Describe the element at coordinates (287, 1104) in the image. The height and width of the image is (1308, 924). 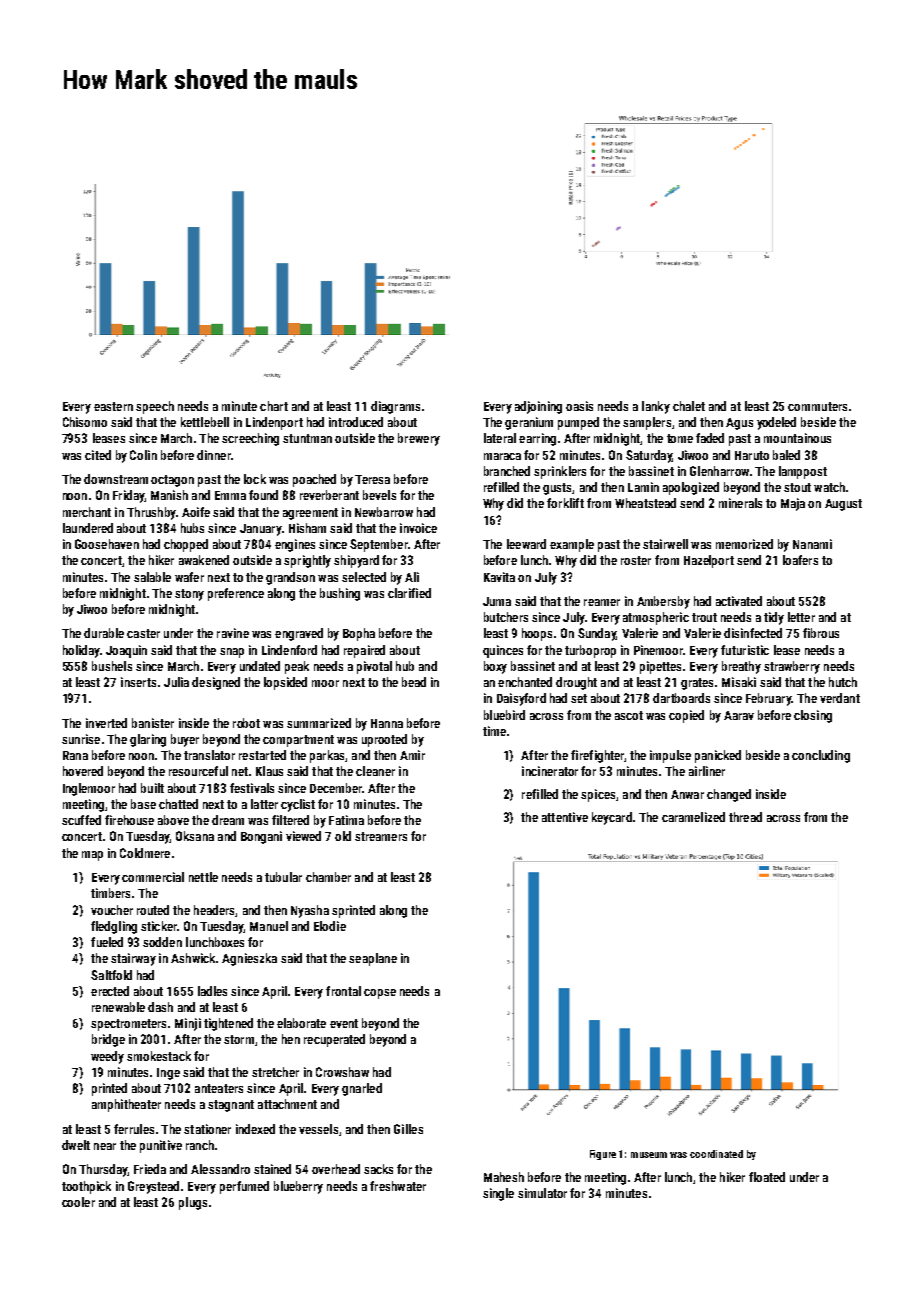
I see `attachment` at that location.
